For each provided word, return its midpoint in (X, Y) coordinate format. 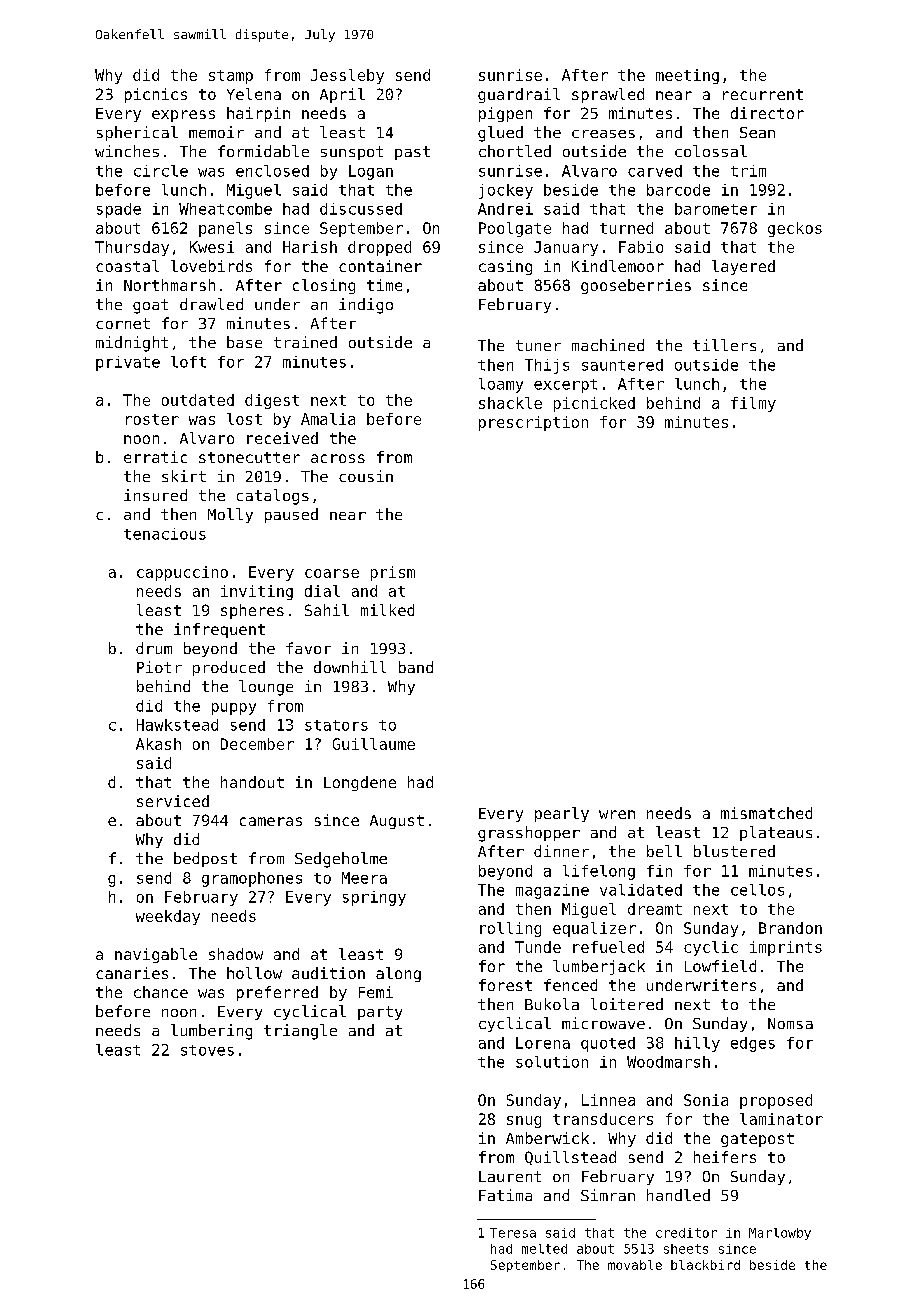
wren (617, 814)
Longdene (360, 783)
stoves (207, 1050)
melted (544, 1249)
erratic (155, 457)
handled (678, 1195)
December (257, 744)
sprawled (608, 95)
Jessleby (347, 76)
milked (387, 610)
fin (659, 871)
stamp (231, 77)
